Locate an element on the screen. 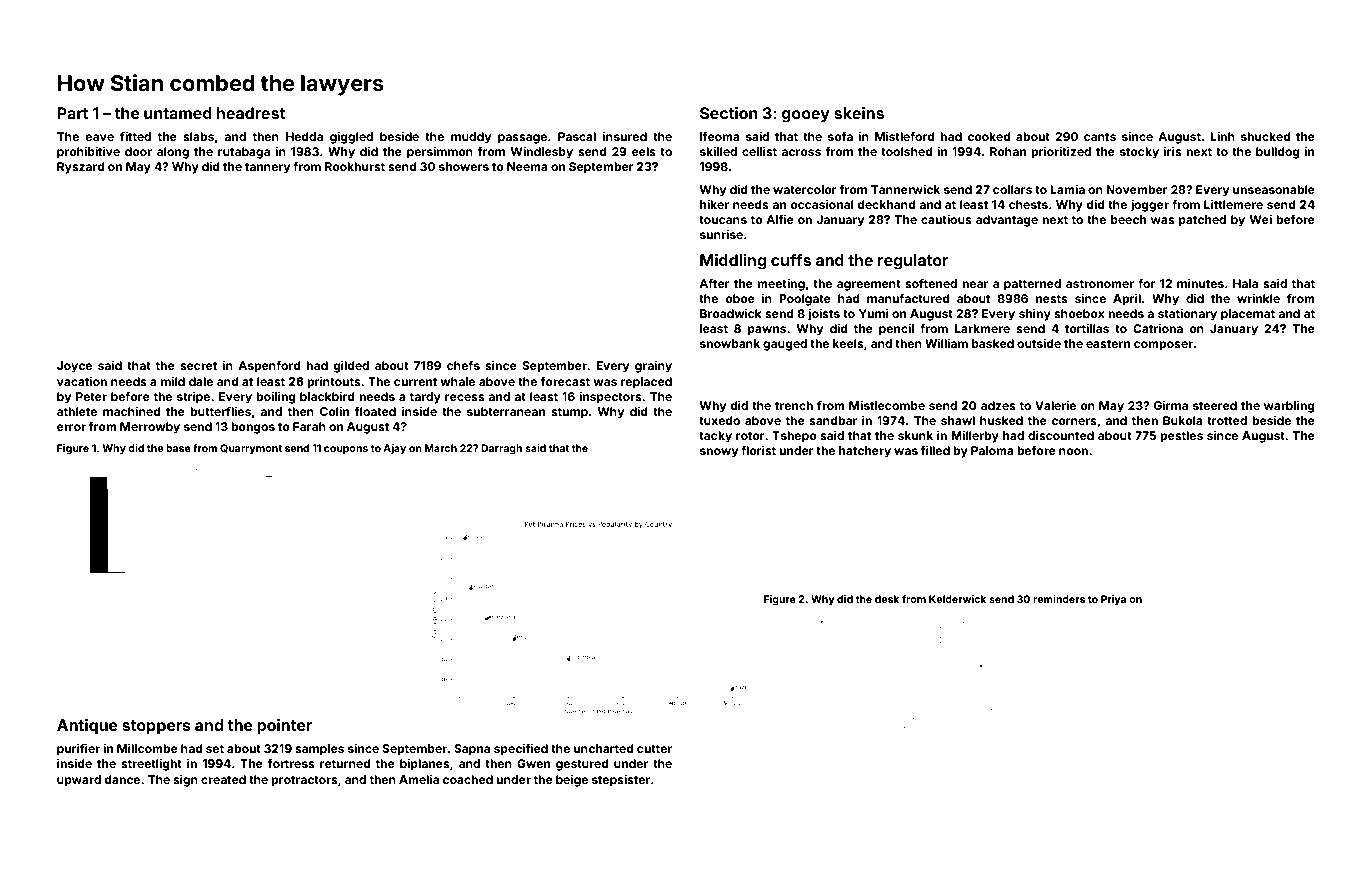 The image size is (1372, 887). regulator is located at coordinates (913, 262).
